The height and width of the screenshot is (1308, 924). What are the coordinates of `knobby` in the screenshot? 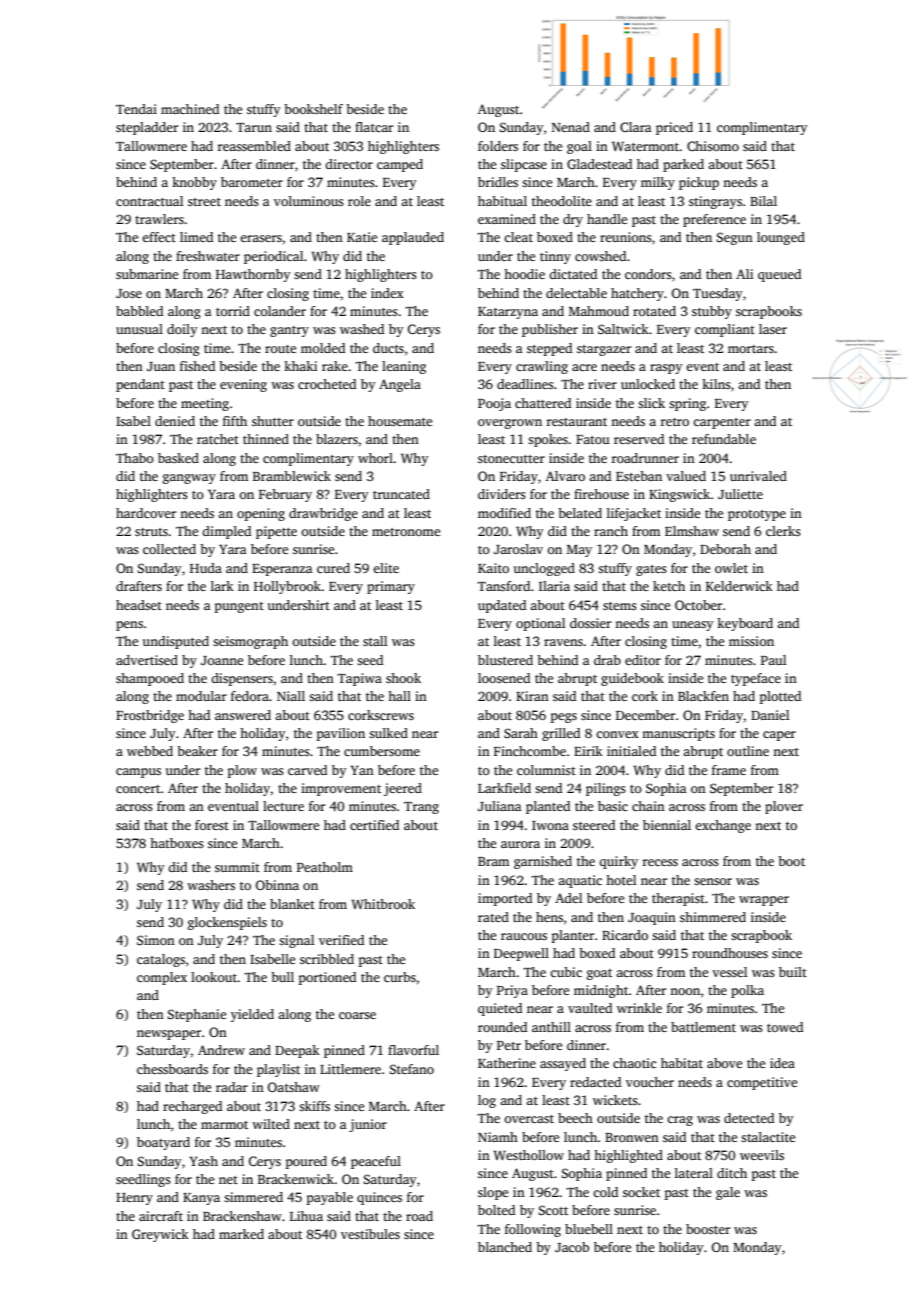 It's located at (194, 183).
